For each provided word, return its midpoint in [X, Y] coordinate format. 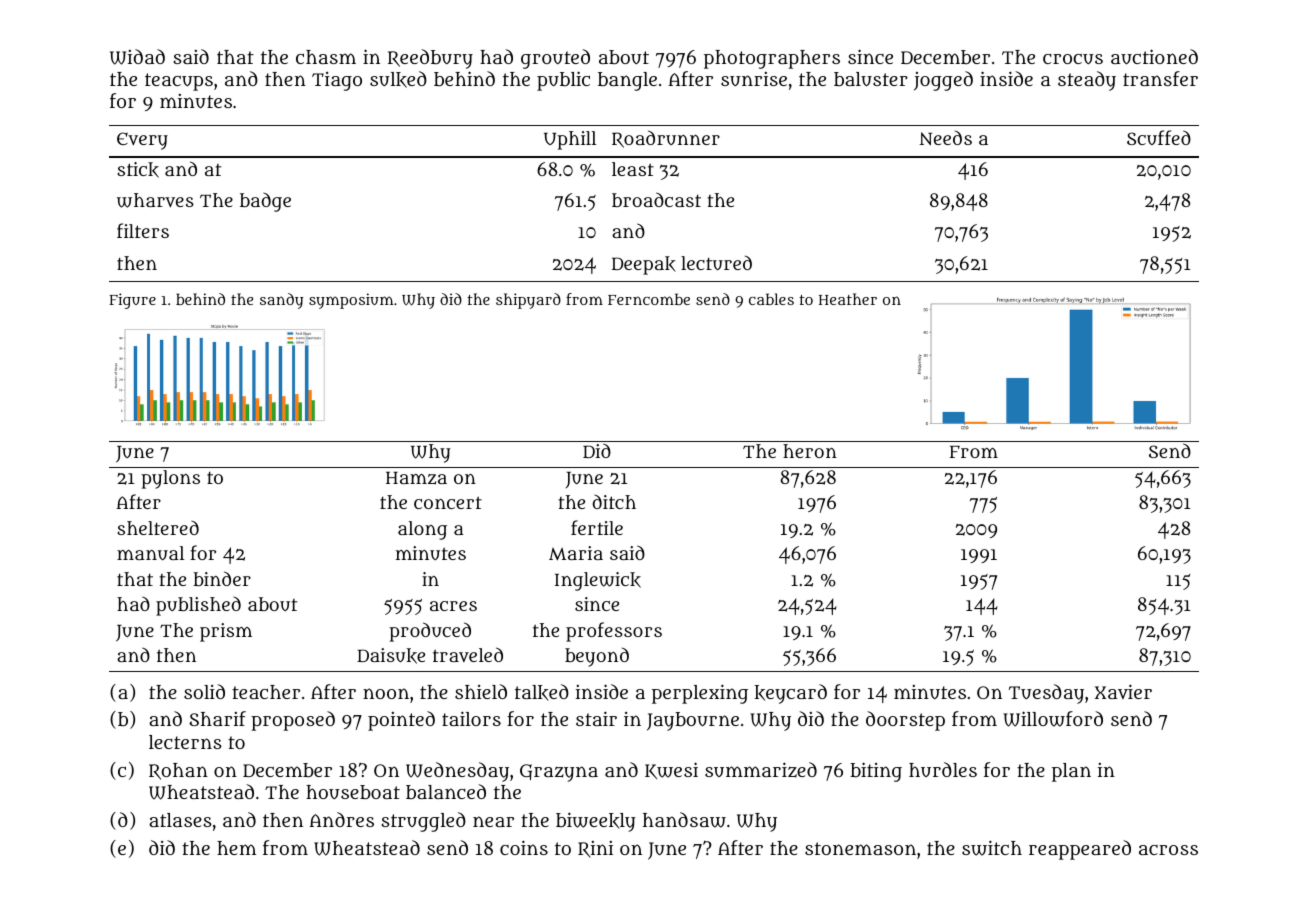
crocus [1073, 59]
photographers [772, 59]
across [1168, 850]
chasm [326, 57]
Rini [595, 849]
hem [236, 848]
